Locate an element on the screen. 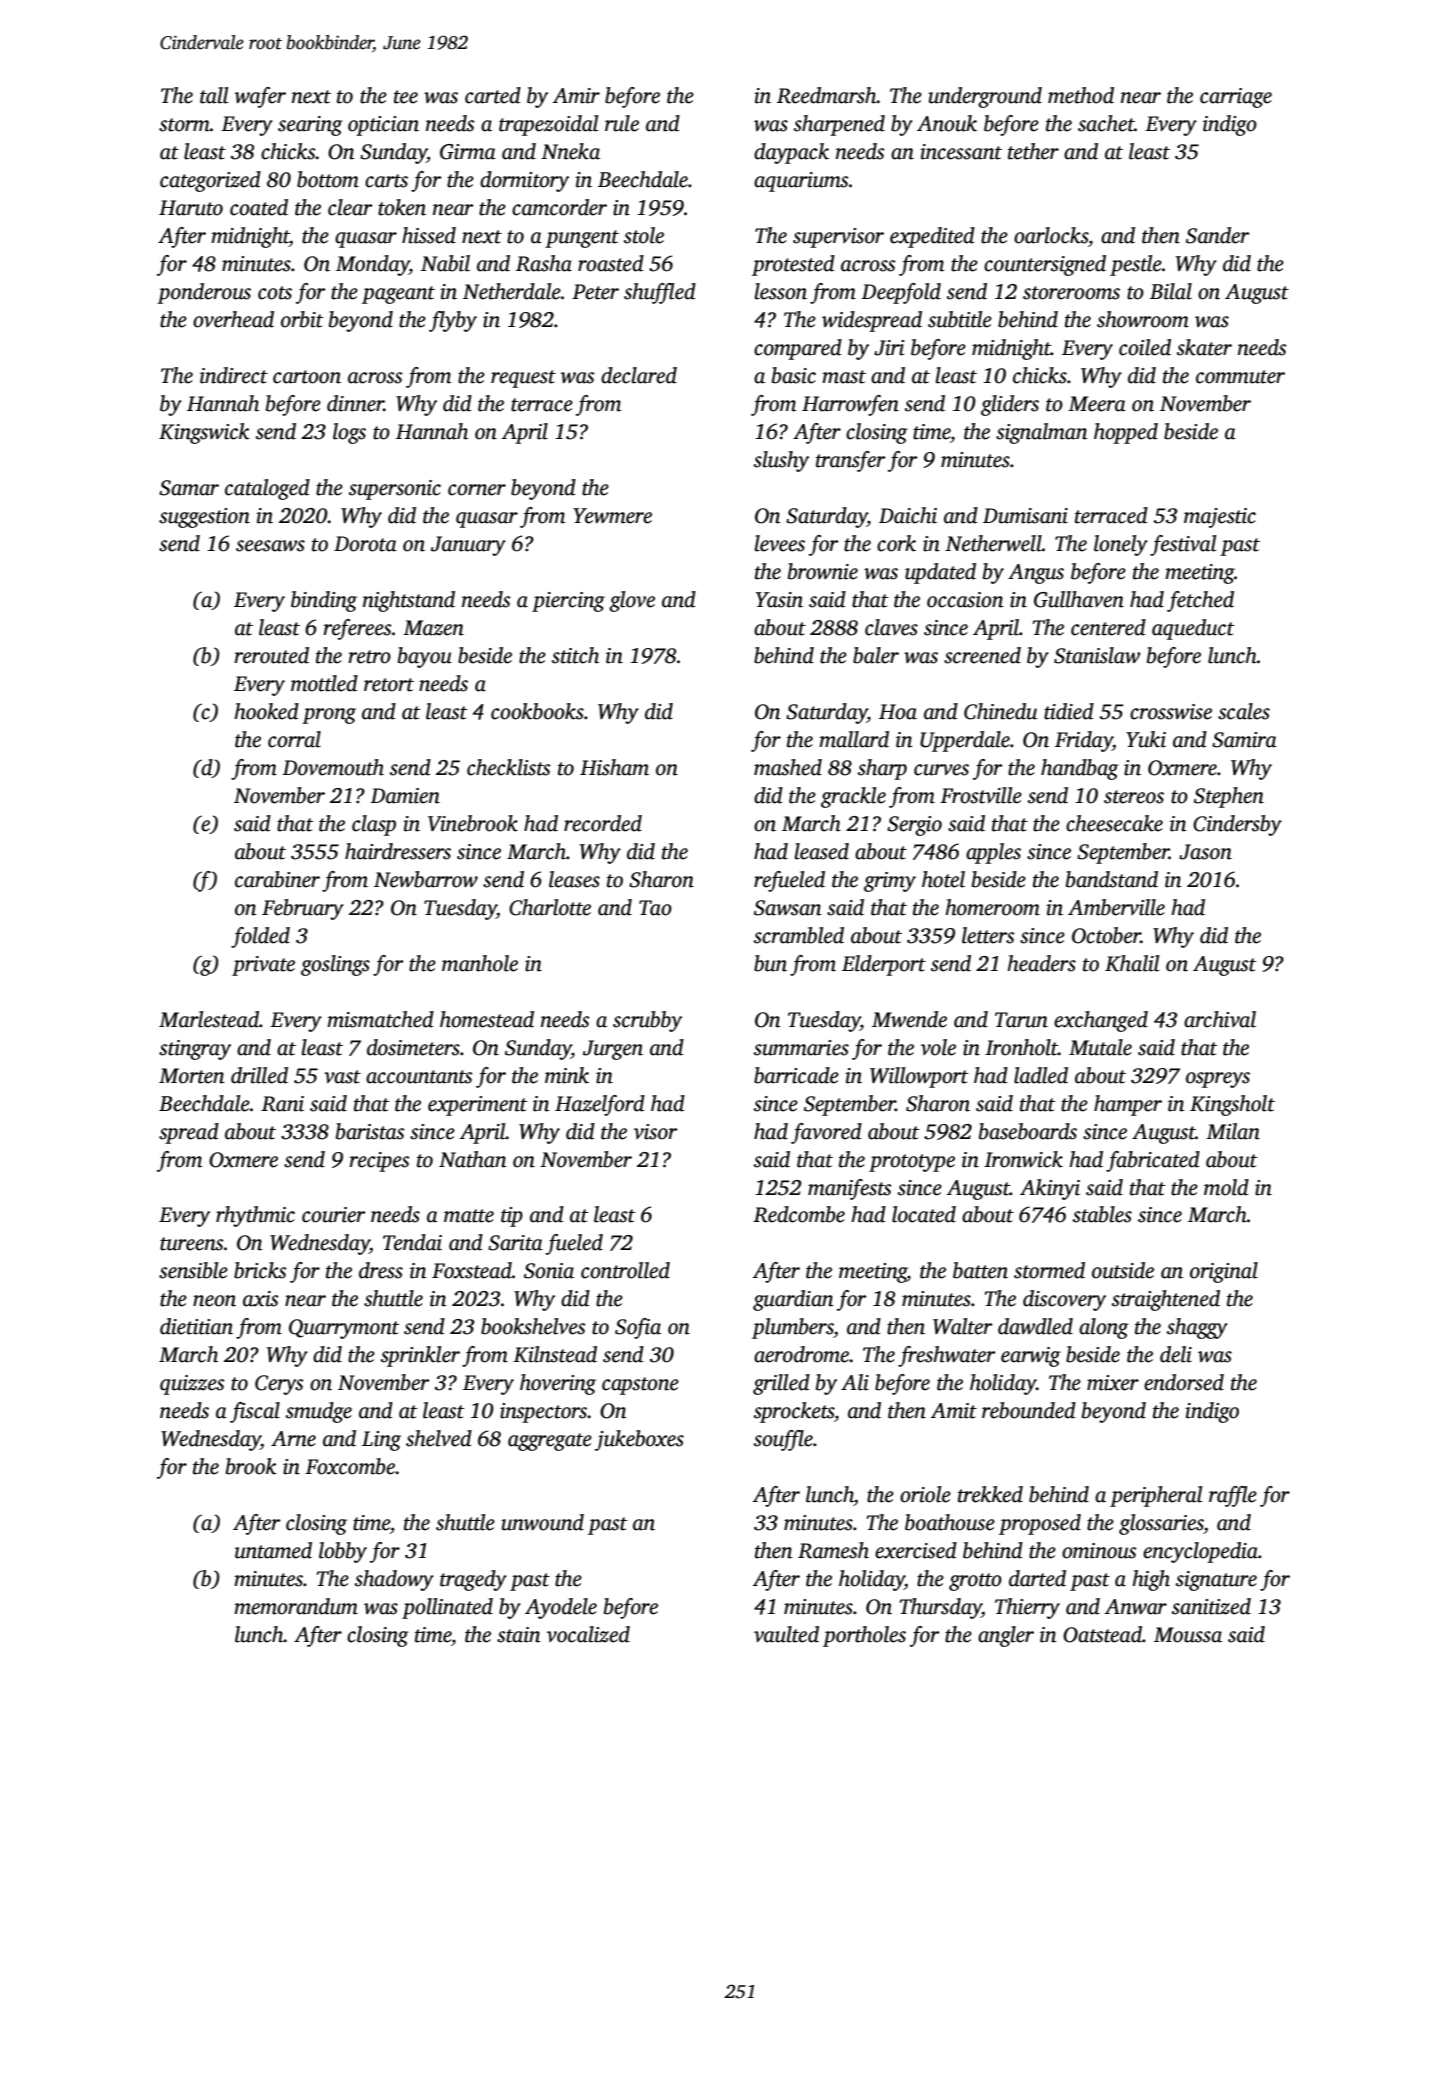 Image resolution: width=1450 pixels, height=2100 pixels. Reedmarsh is located at coordinates (827, 95).
